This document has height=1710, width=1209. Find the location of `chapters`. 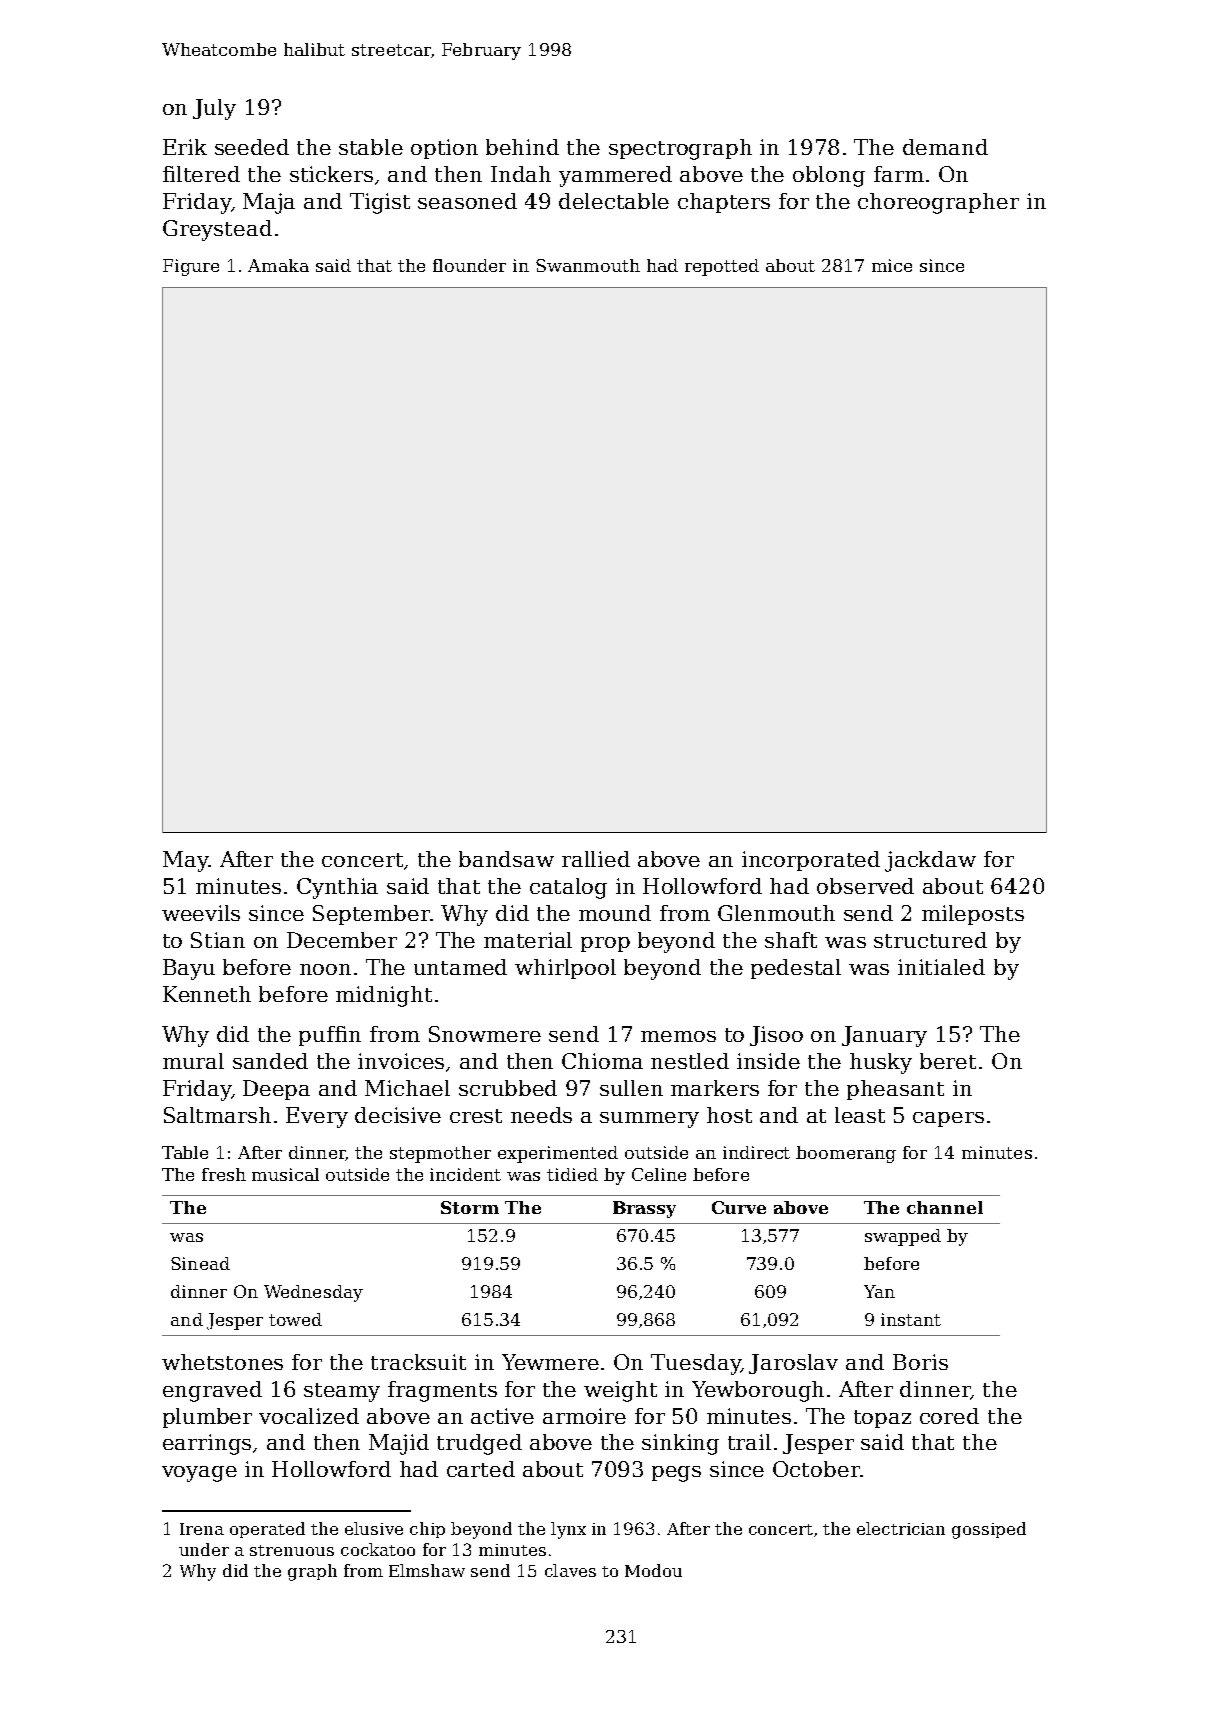

chapters is located at coordinates (724, 203).
